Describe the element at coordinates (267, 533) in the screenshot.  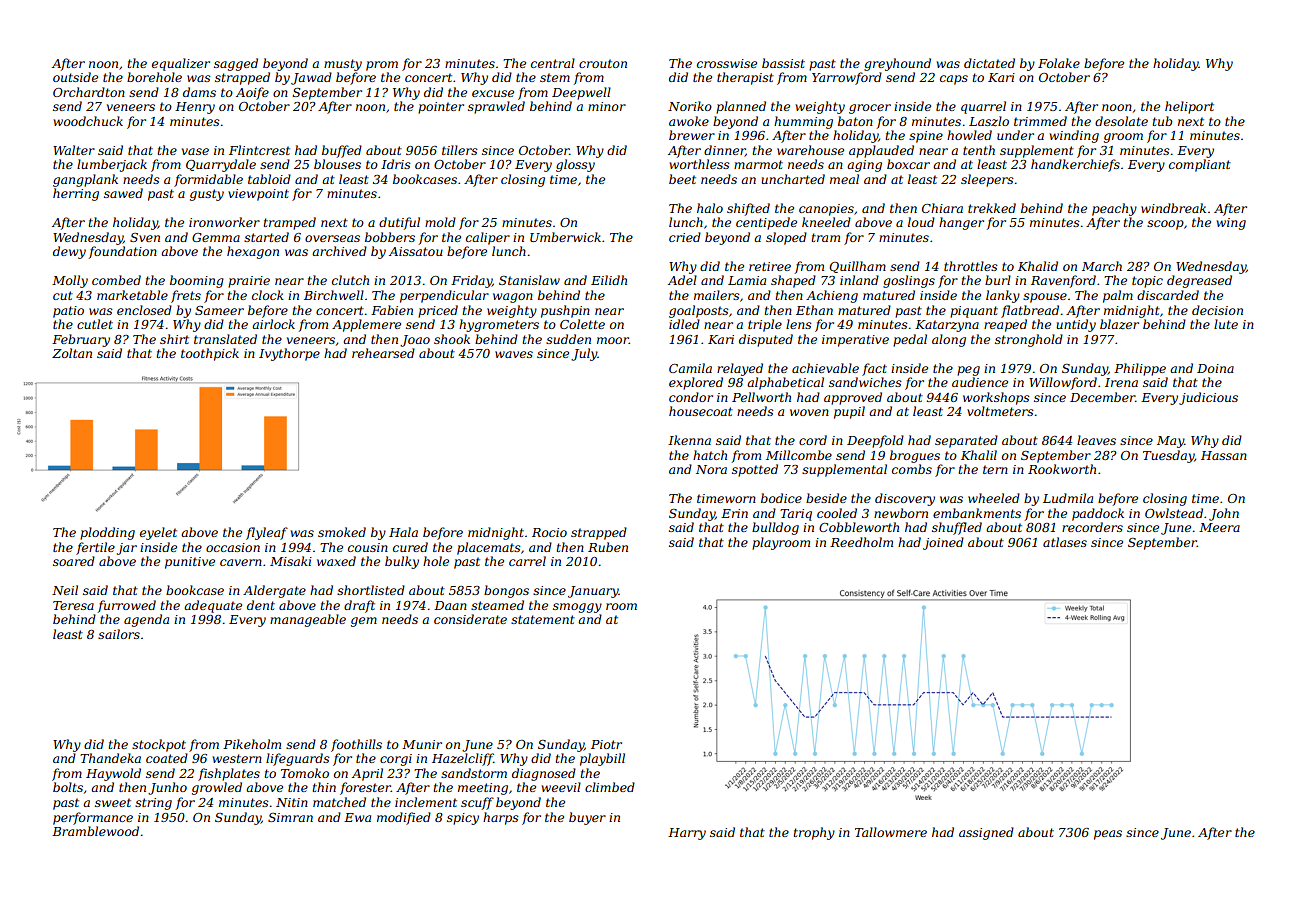
I see `flyleaf` at that location.
